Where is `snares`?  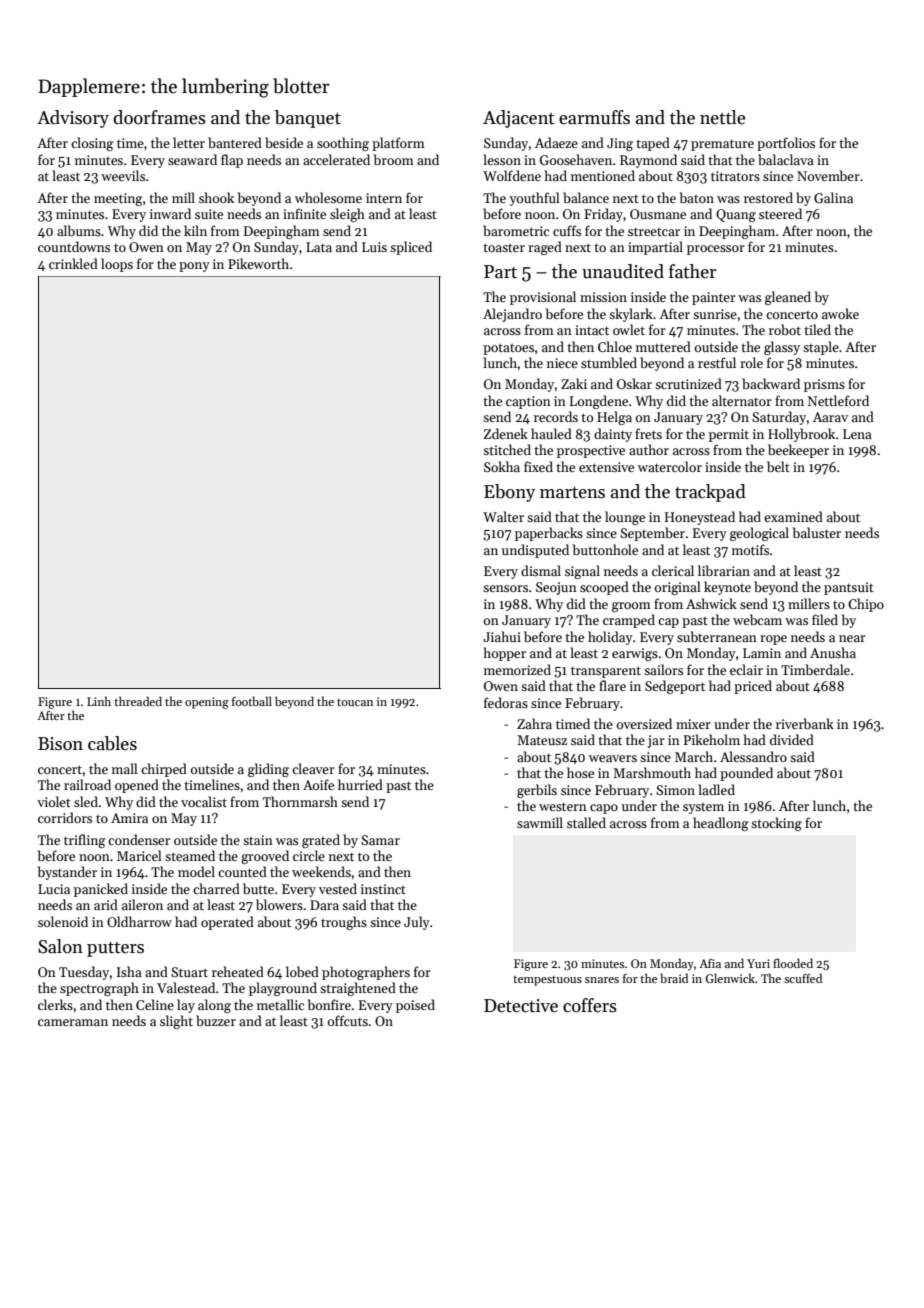 snares is located at coordinates (602, 980).
